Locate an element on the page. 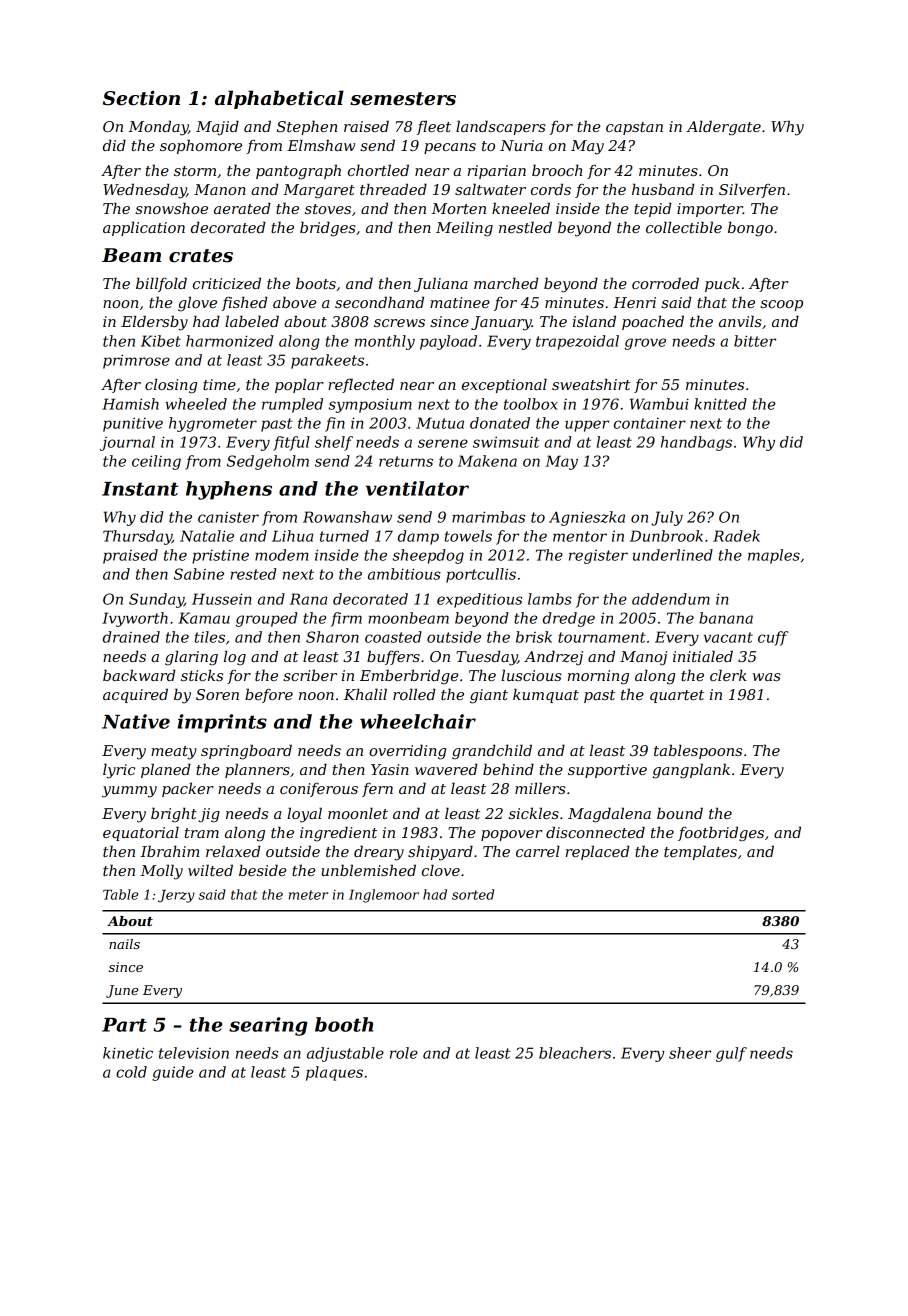  crates is located at coordinates (201, 256).
